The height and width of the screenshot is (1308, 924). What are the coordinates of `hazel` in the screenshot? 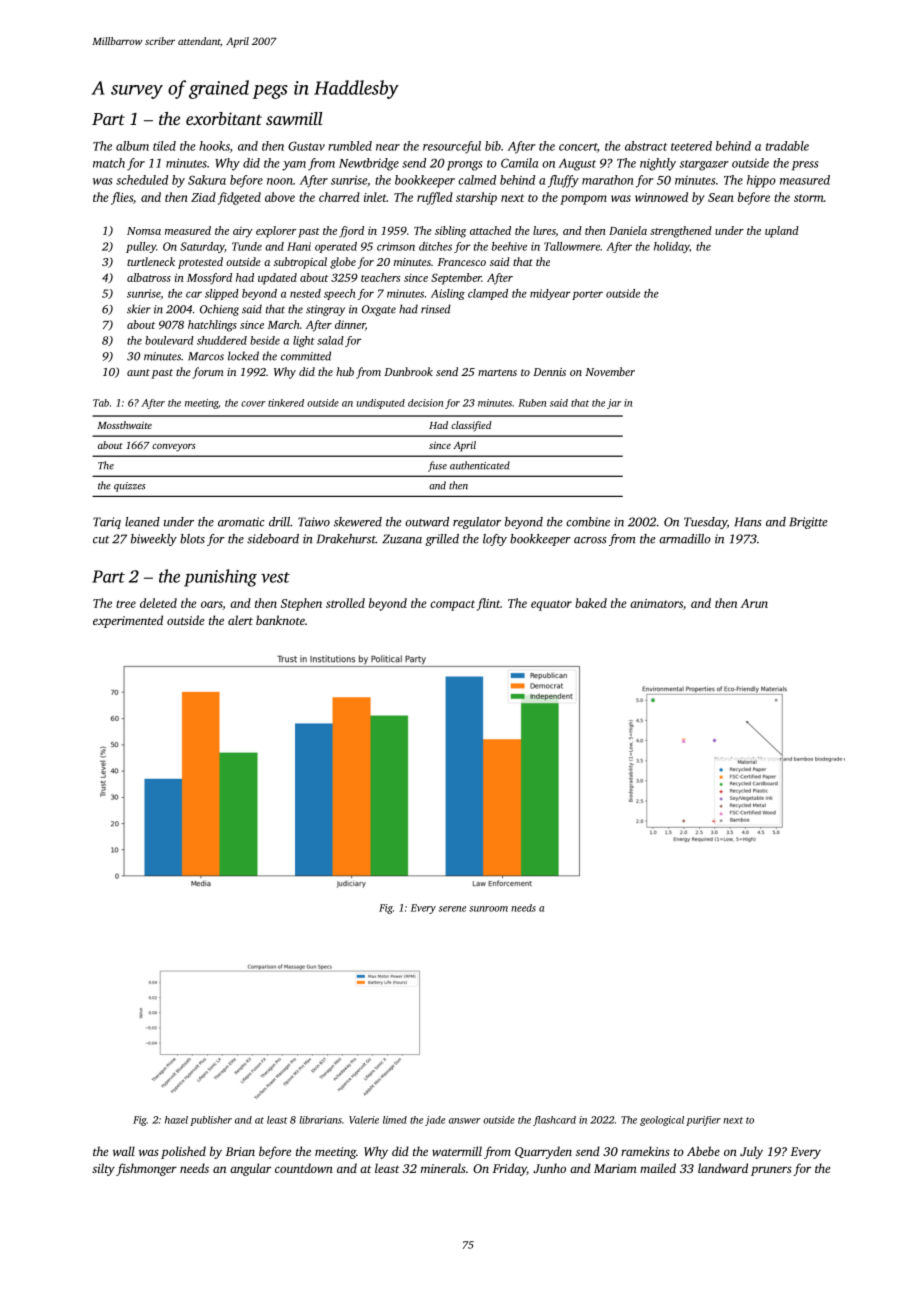 It's located at (176, 1120).
